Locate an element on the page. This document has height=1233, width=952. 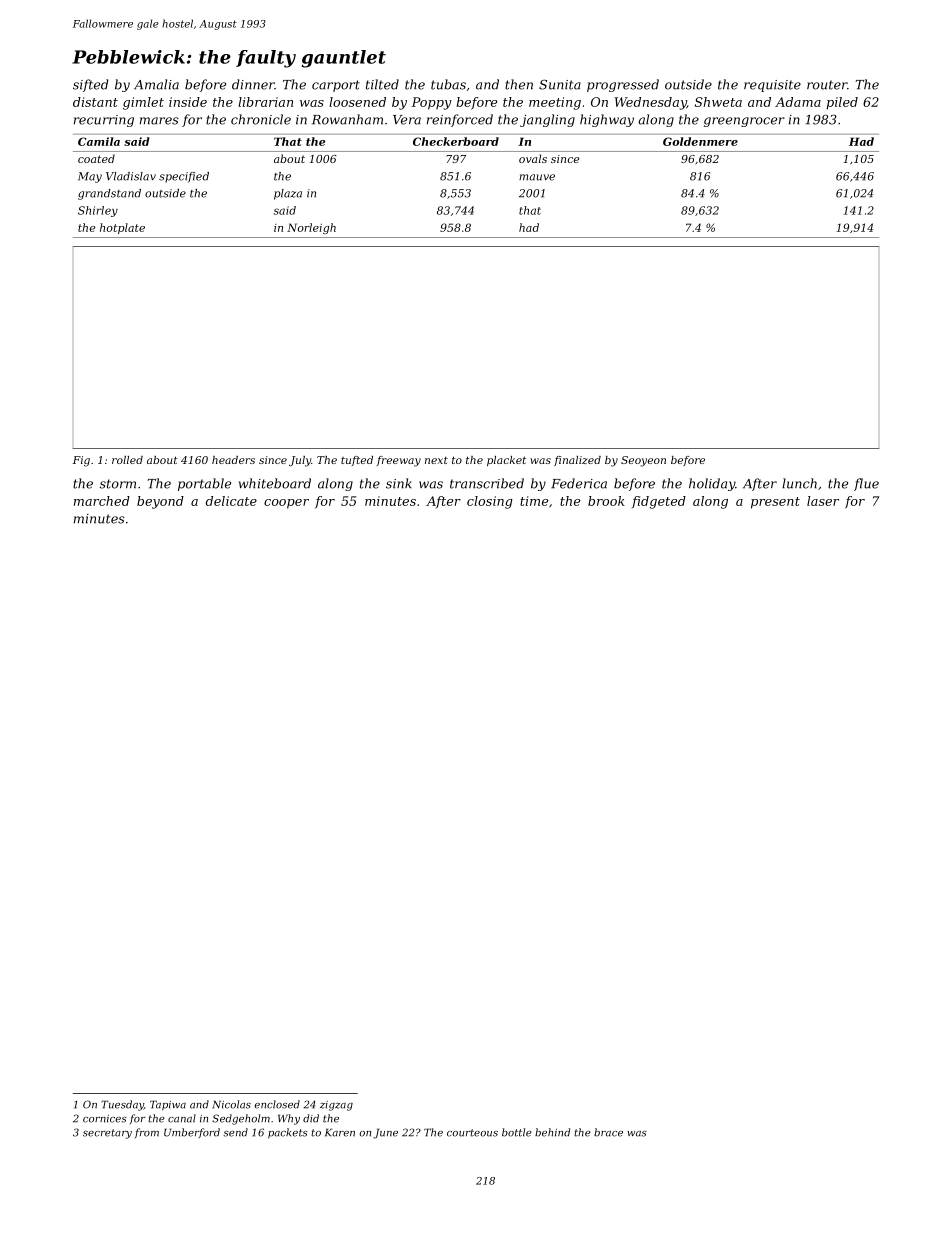
Vladislav is located at coordinates (131, 176).
